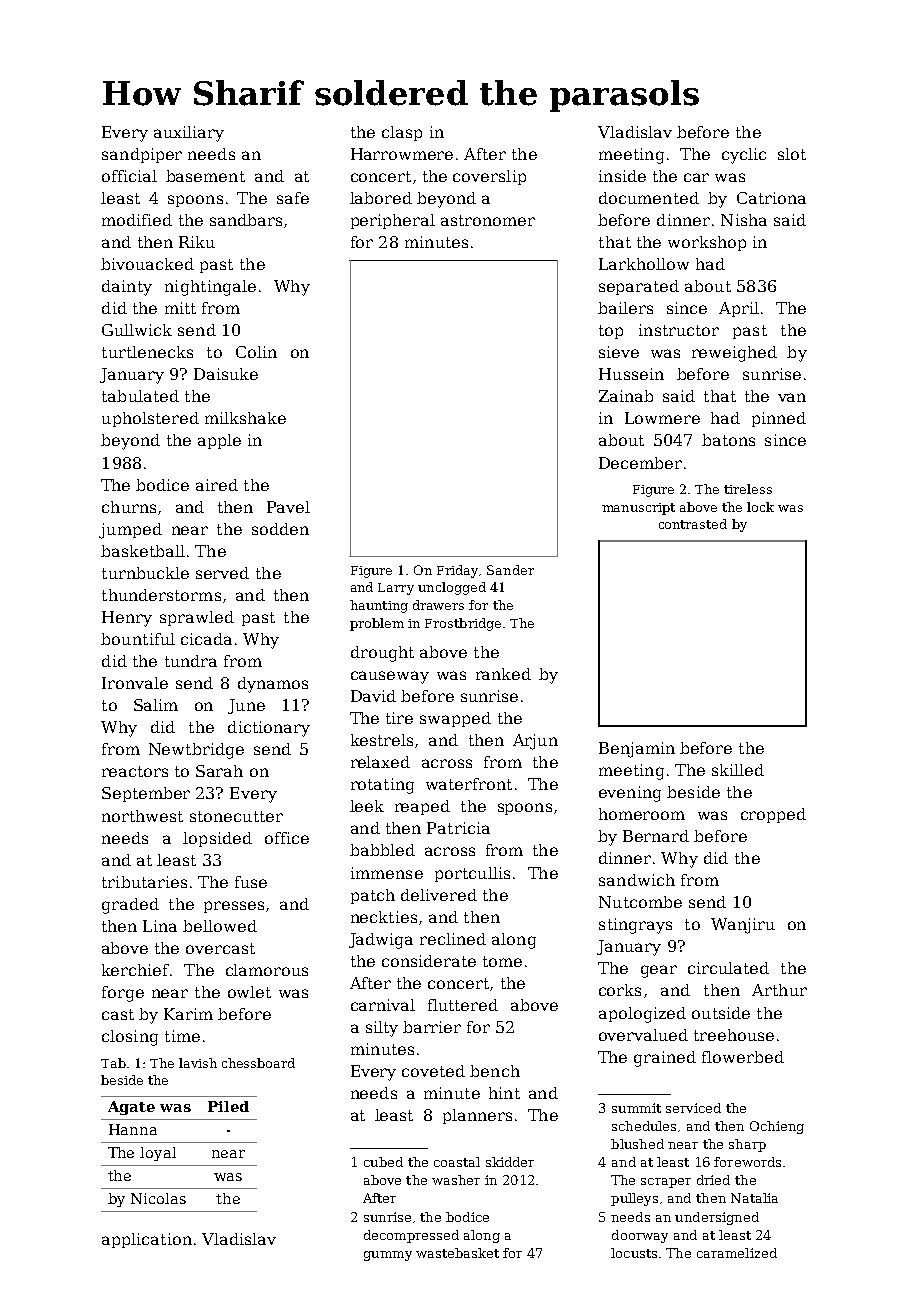  What do you see at coordinates (147, 264) in the image?
I see `bivouacked` at bounding box center [147, 264].
